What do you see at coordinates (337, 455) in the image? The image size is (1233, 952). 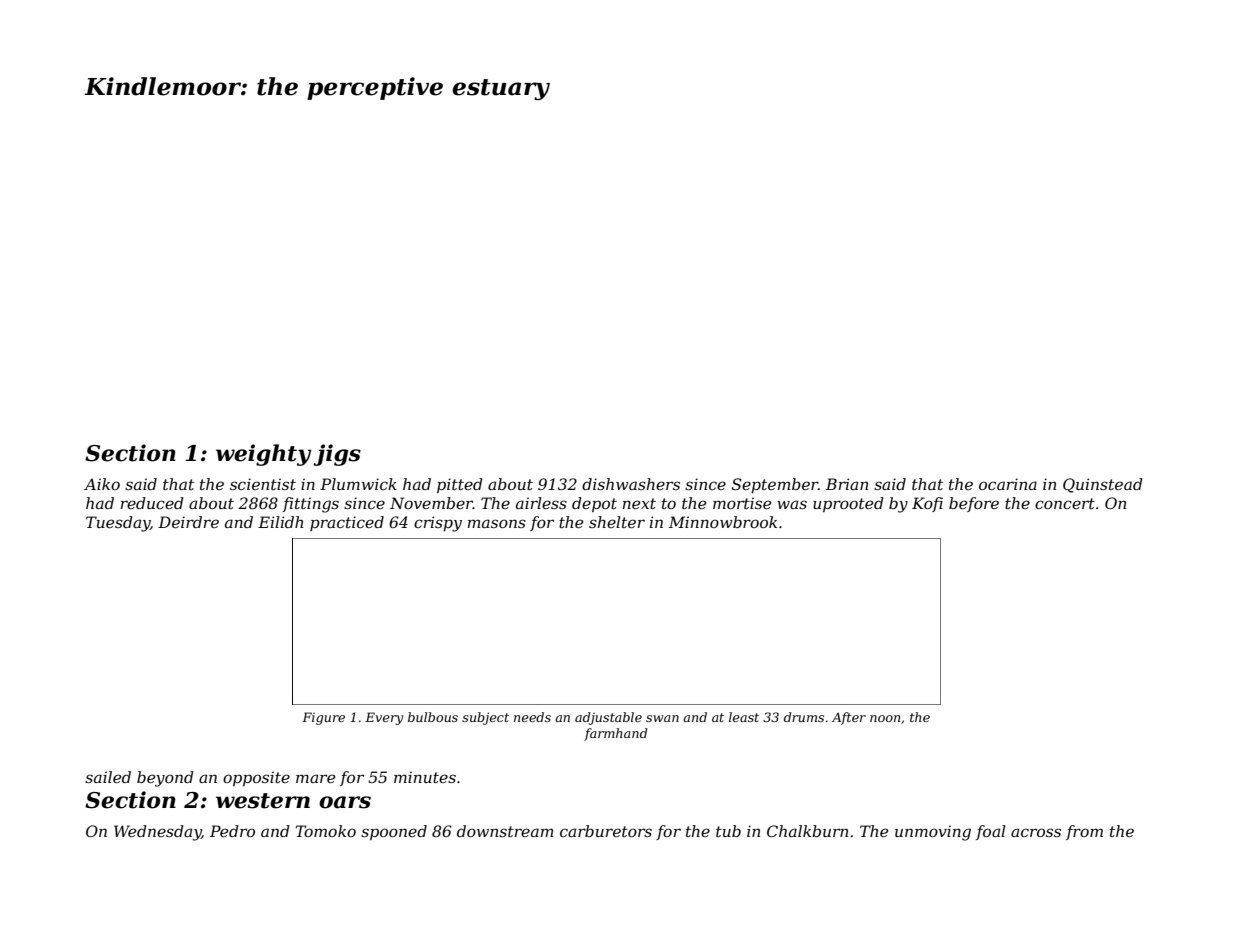 I see `jigs` at bounding box center [337, 455].
